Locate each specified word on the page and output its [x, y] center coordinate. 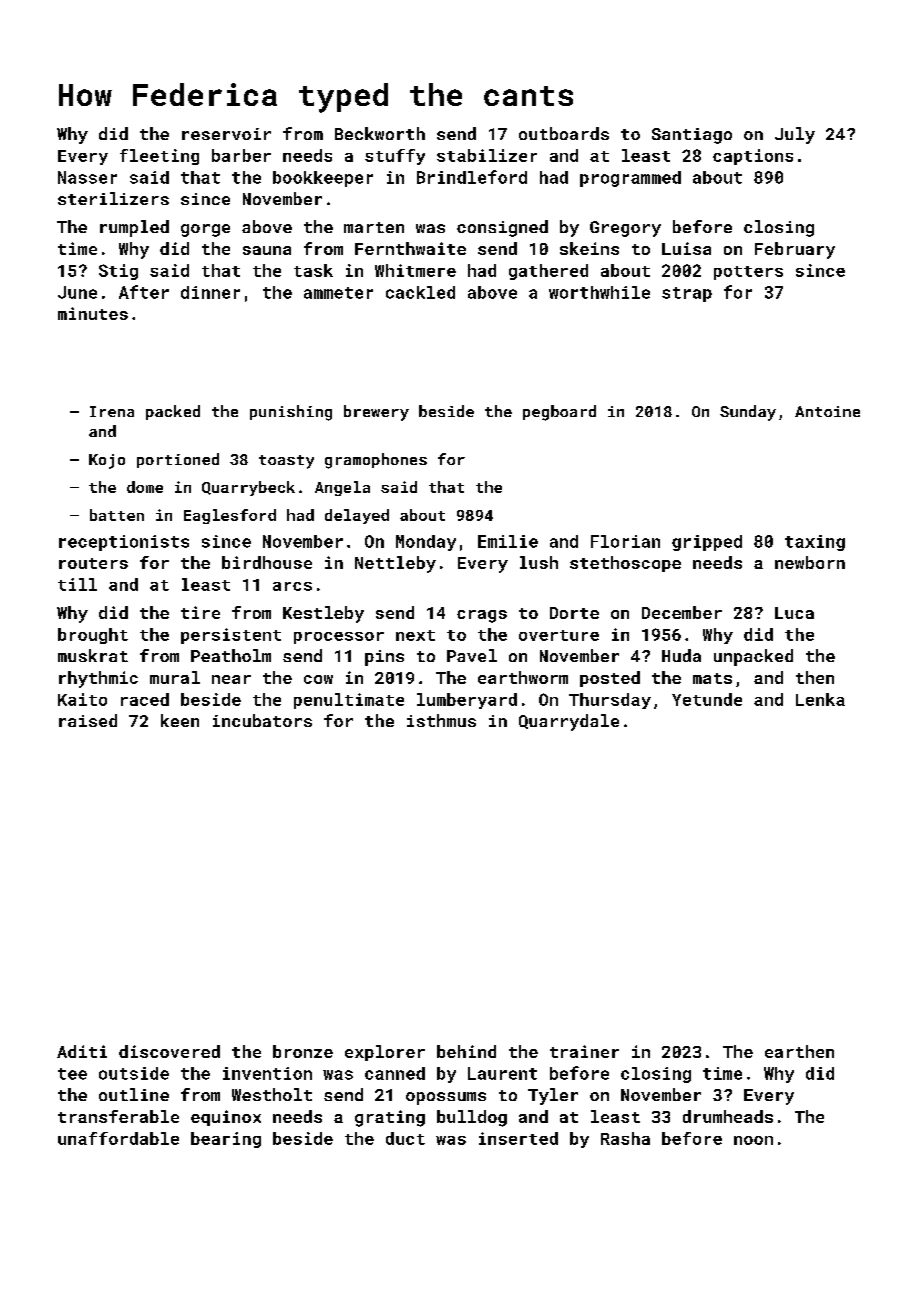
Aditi [82, 1051]
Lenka [820, 699]
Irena [112, 411]
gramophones [376, 461]
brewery [376, 413]
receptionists [124, 543]
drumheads [728, 1116]
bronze [303, 1051]
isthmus [441, 720]
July [795, 135]
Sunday [748, 413]
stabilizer [487, 155]
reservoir [226, 134]
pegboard [559, 413]
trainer [584, 1051]
